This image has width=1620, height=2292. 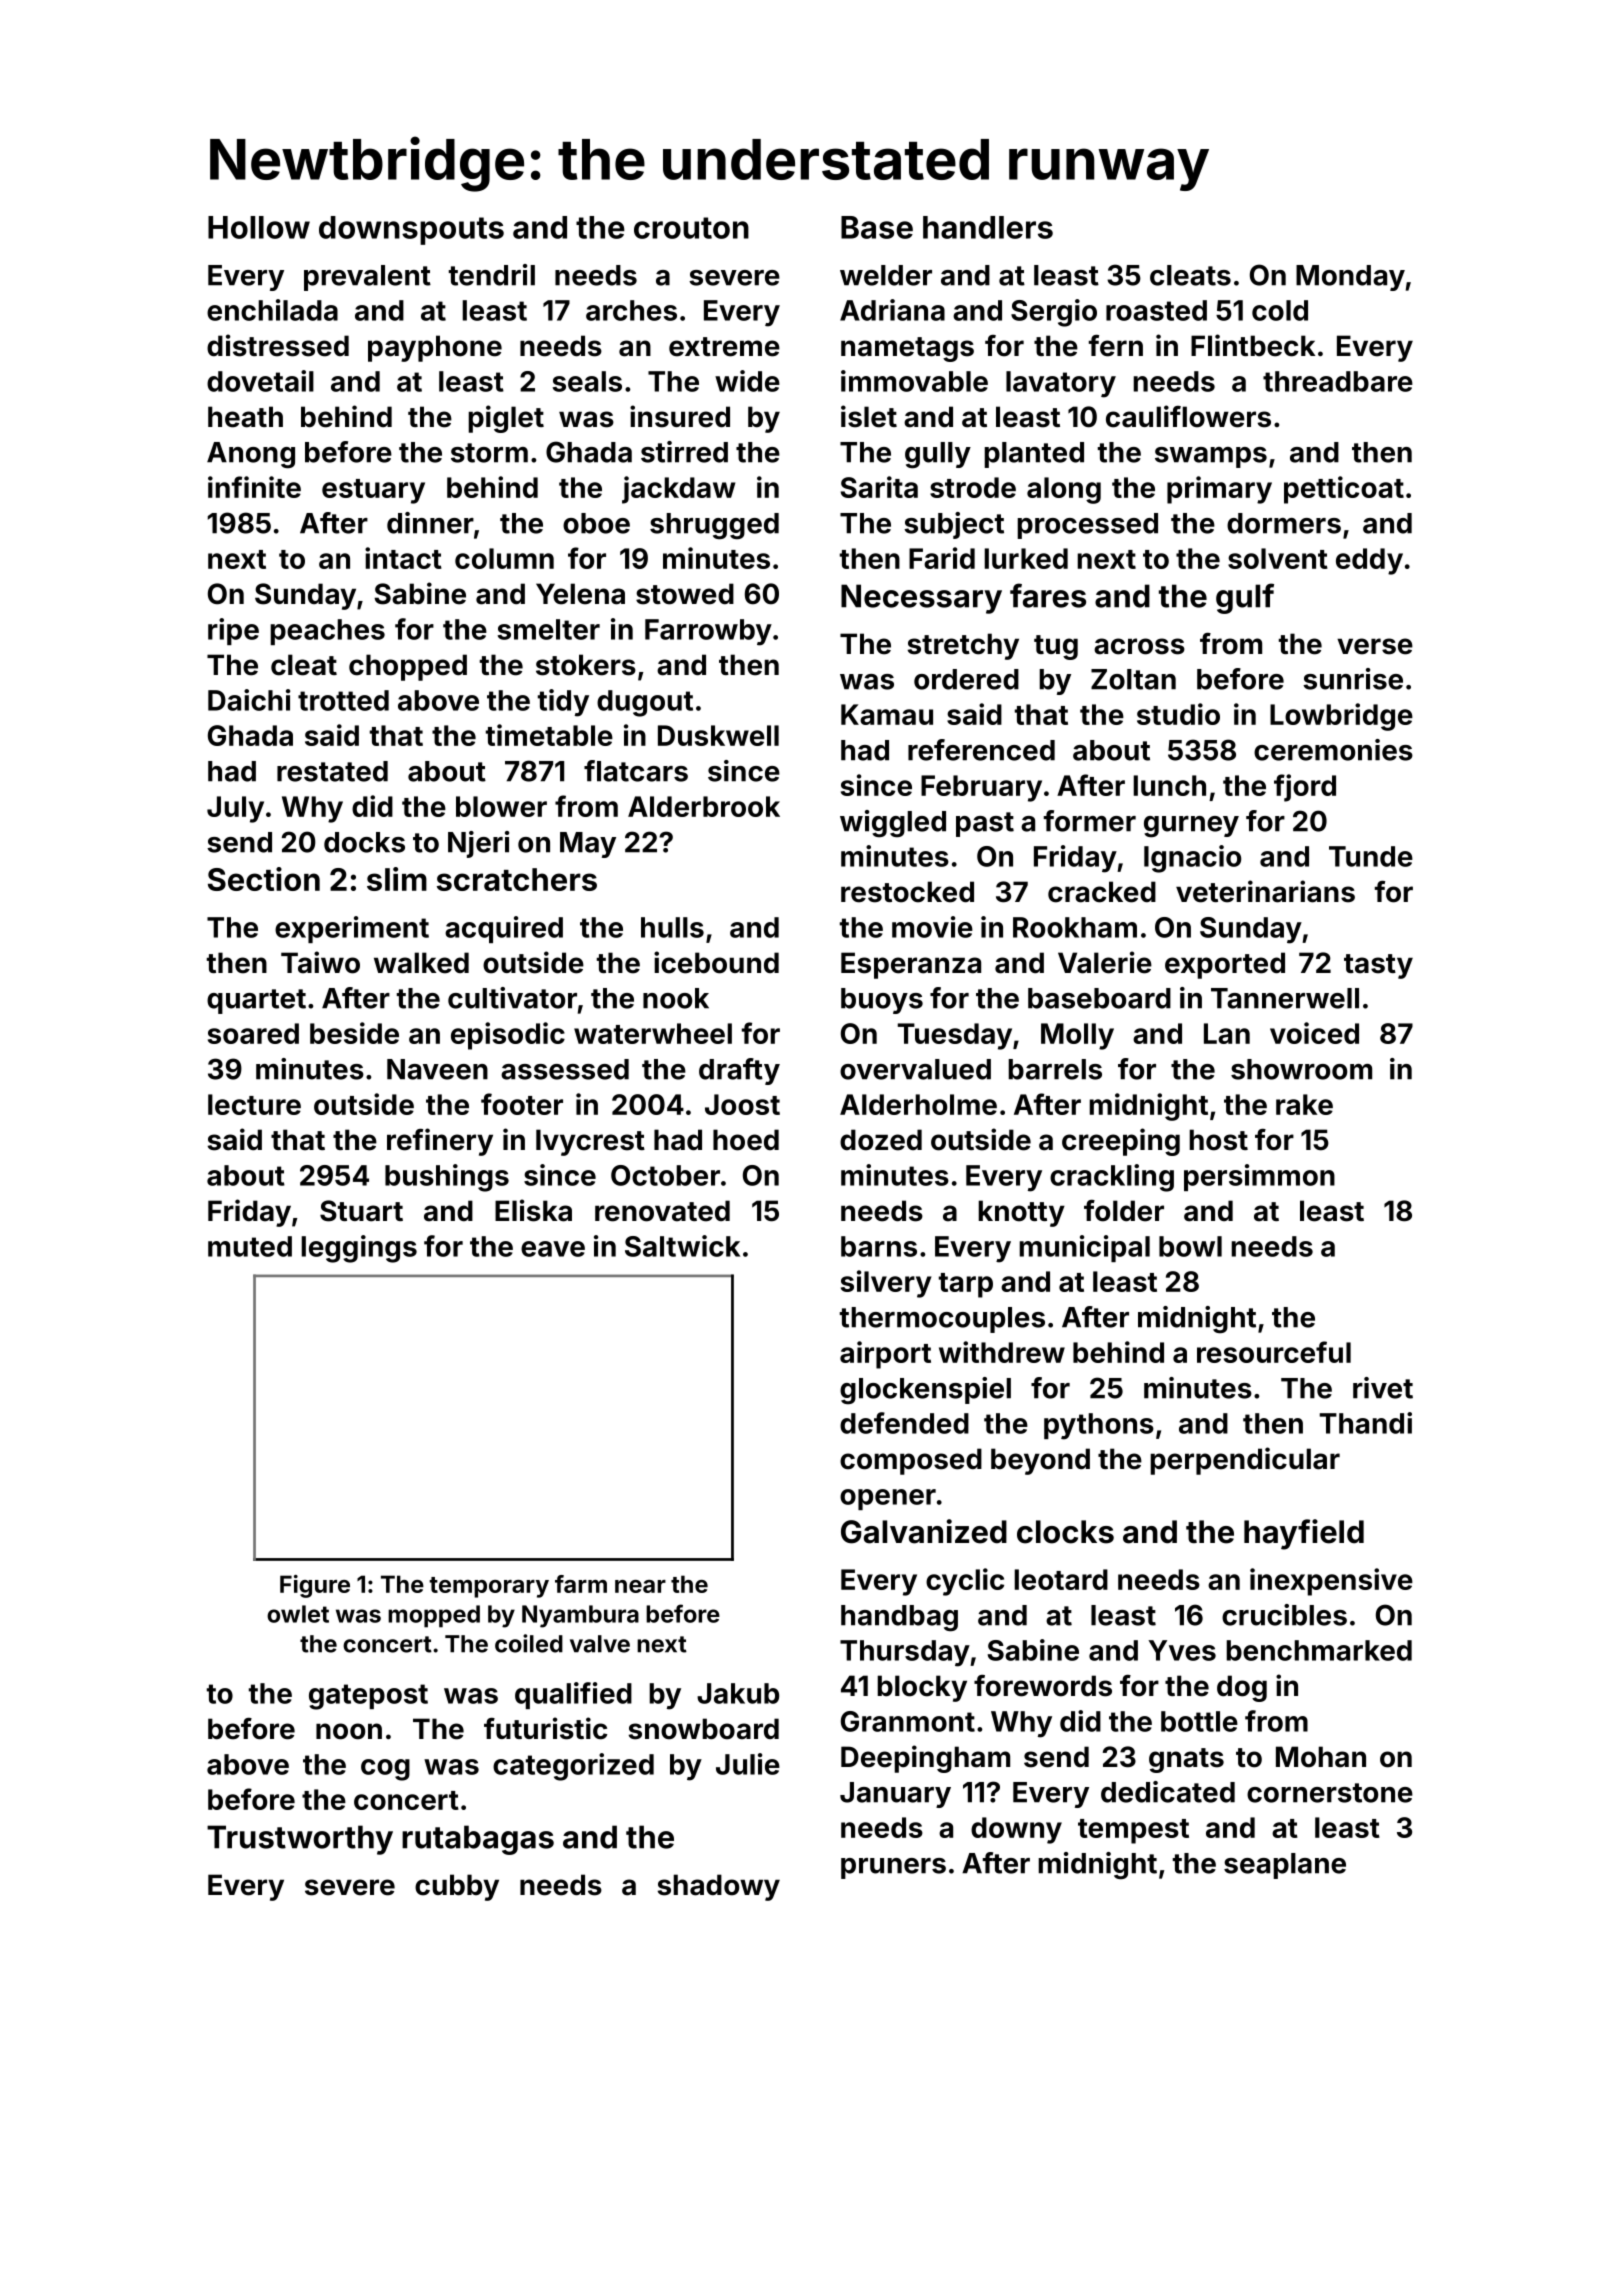 What do you see at coordinates (1350, 278) in the image?
I see `Monday` at bounding box center [1350, 278].
